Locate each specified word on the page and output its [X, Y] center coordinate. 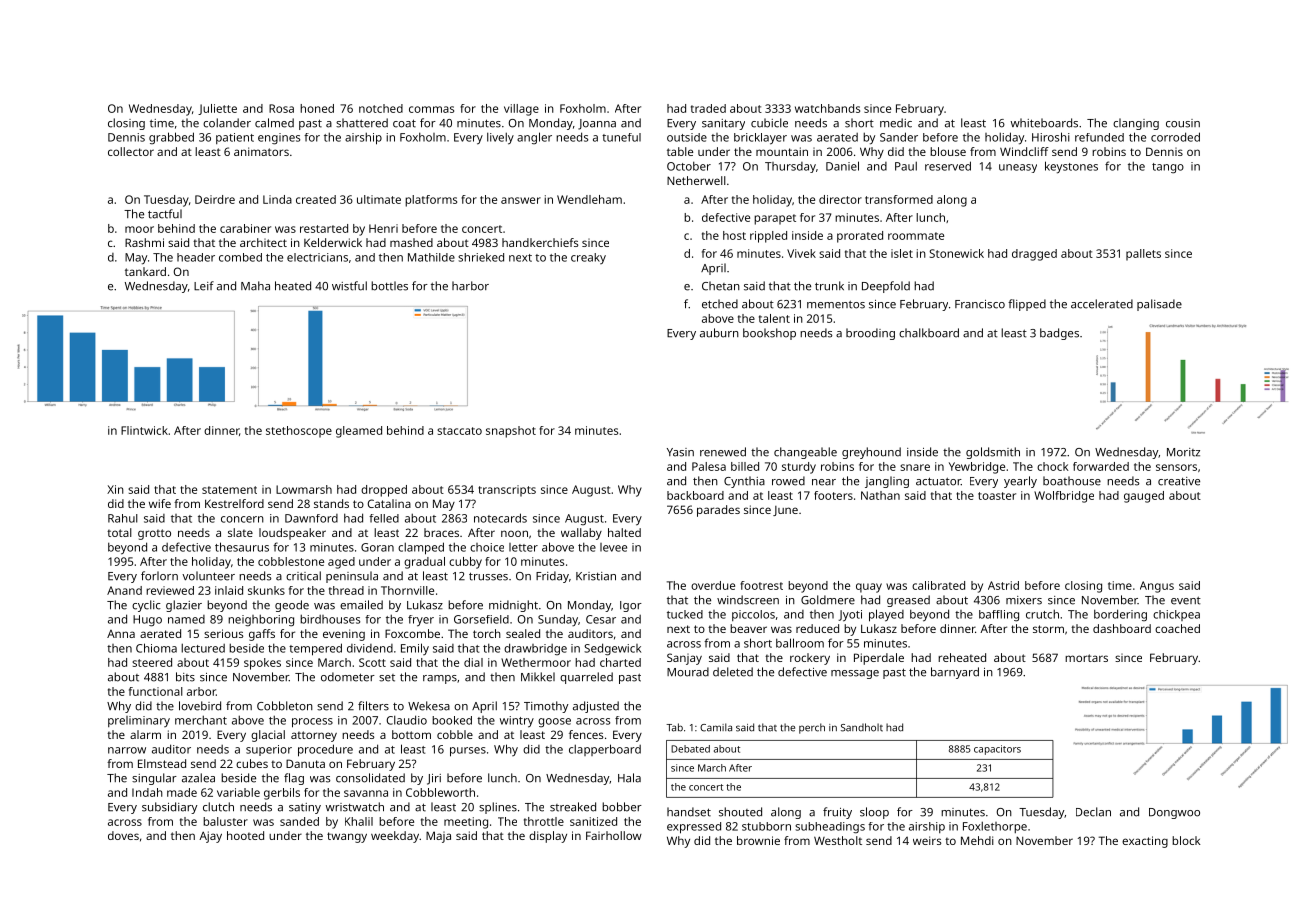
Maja [438, 837]
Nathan [880, 495]
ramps [440, 679]
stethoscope [299, 432]
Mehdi [977, 840]
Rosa [281, 108]
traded [708, 108]
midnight [513, 606]
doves [123, 835]
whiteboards [1044, 123]
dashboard [1122, 628]
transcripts [507, 491]
